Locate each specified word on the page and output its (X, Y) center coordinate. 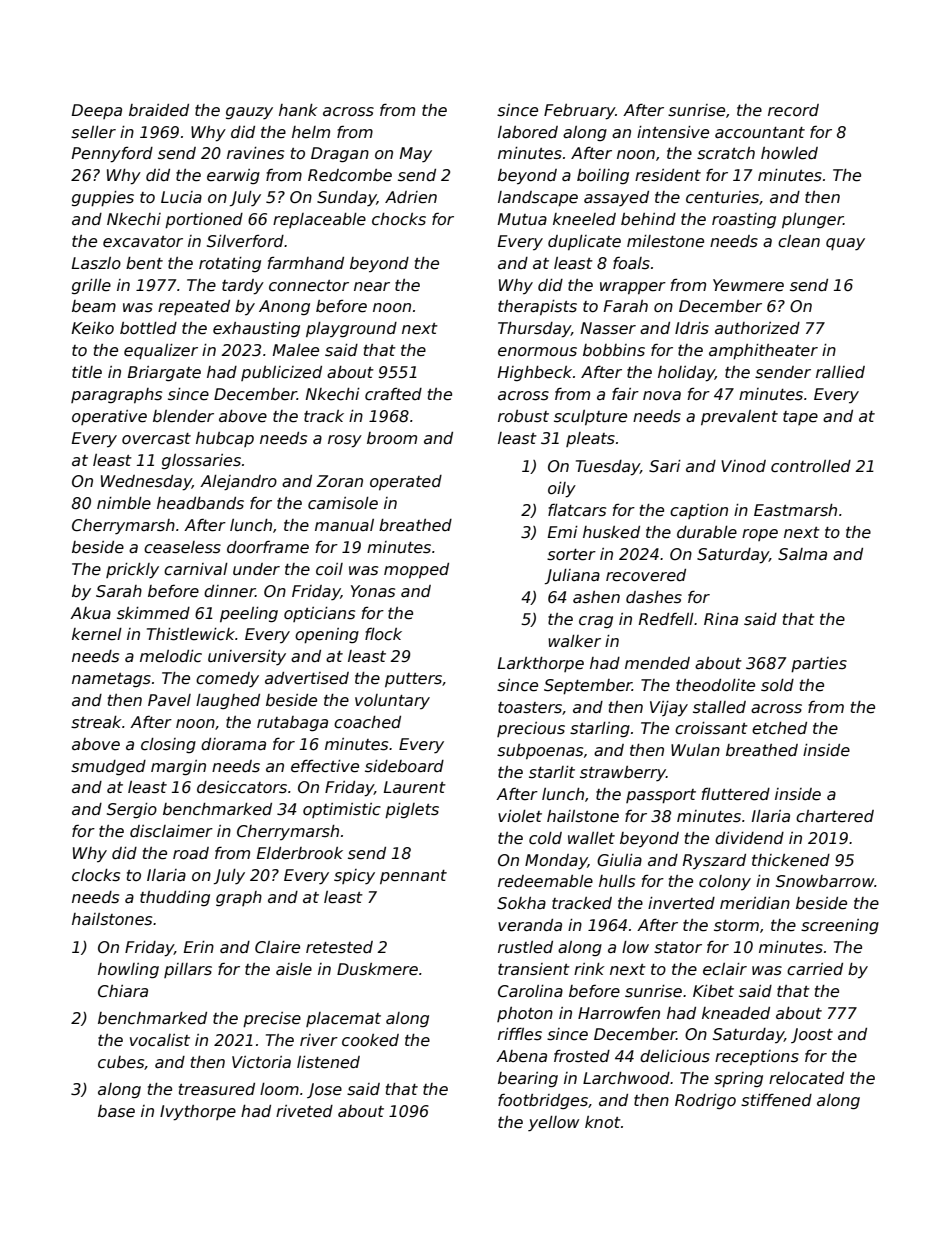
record (793, 110)
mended (657, 663)
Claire (277, 947)
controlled (811, 466)
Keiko (93, 328)
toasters (530, 708)
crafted (393, 394)
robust (523, 416)
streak (96, 722)
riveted (304, 1111)
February (579, 112)
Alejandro (238, 482)
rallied (840, 372)
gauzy (249, 113)
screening (840, 926)
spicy (354, 876)
